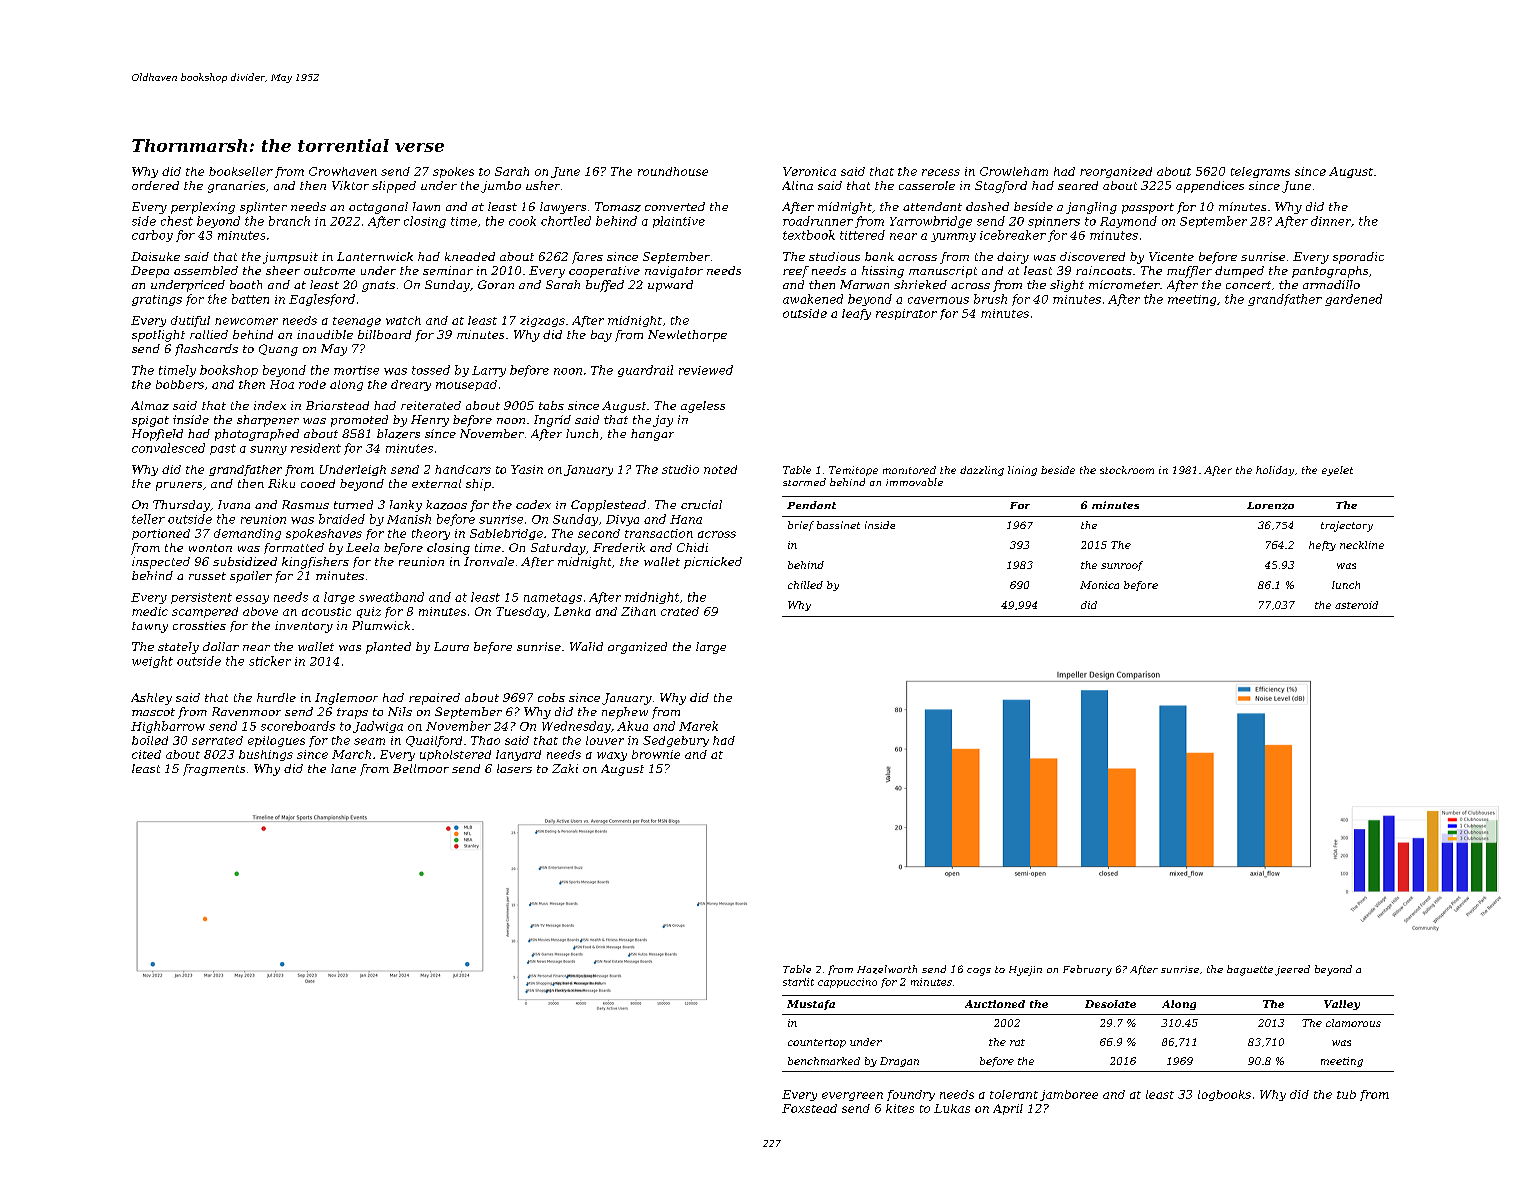  I want to click on pruners, so click(179, 486).
